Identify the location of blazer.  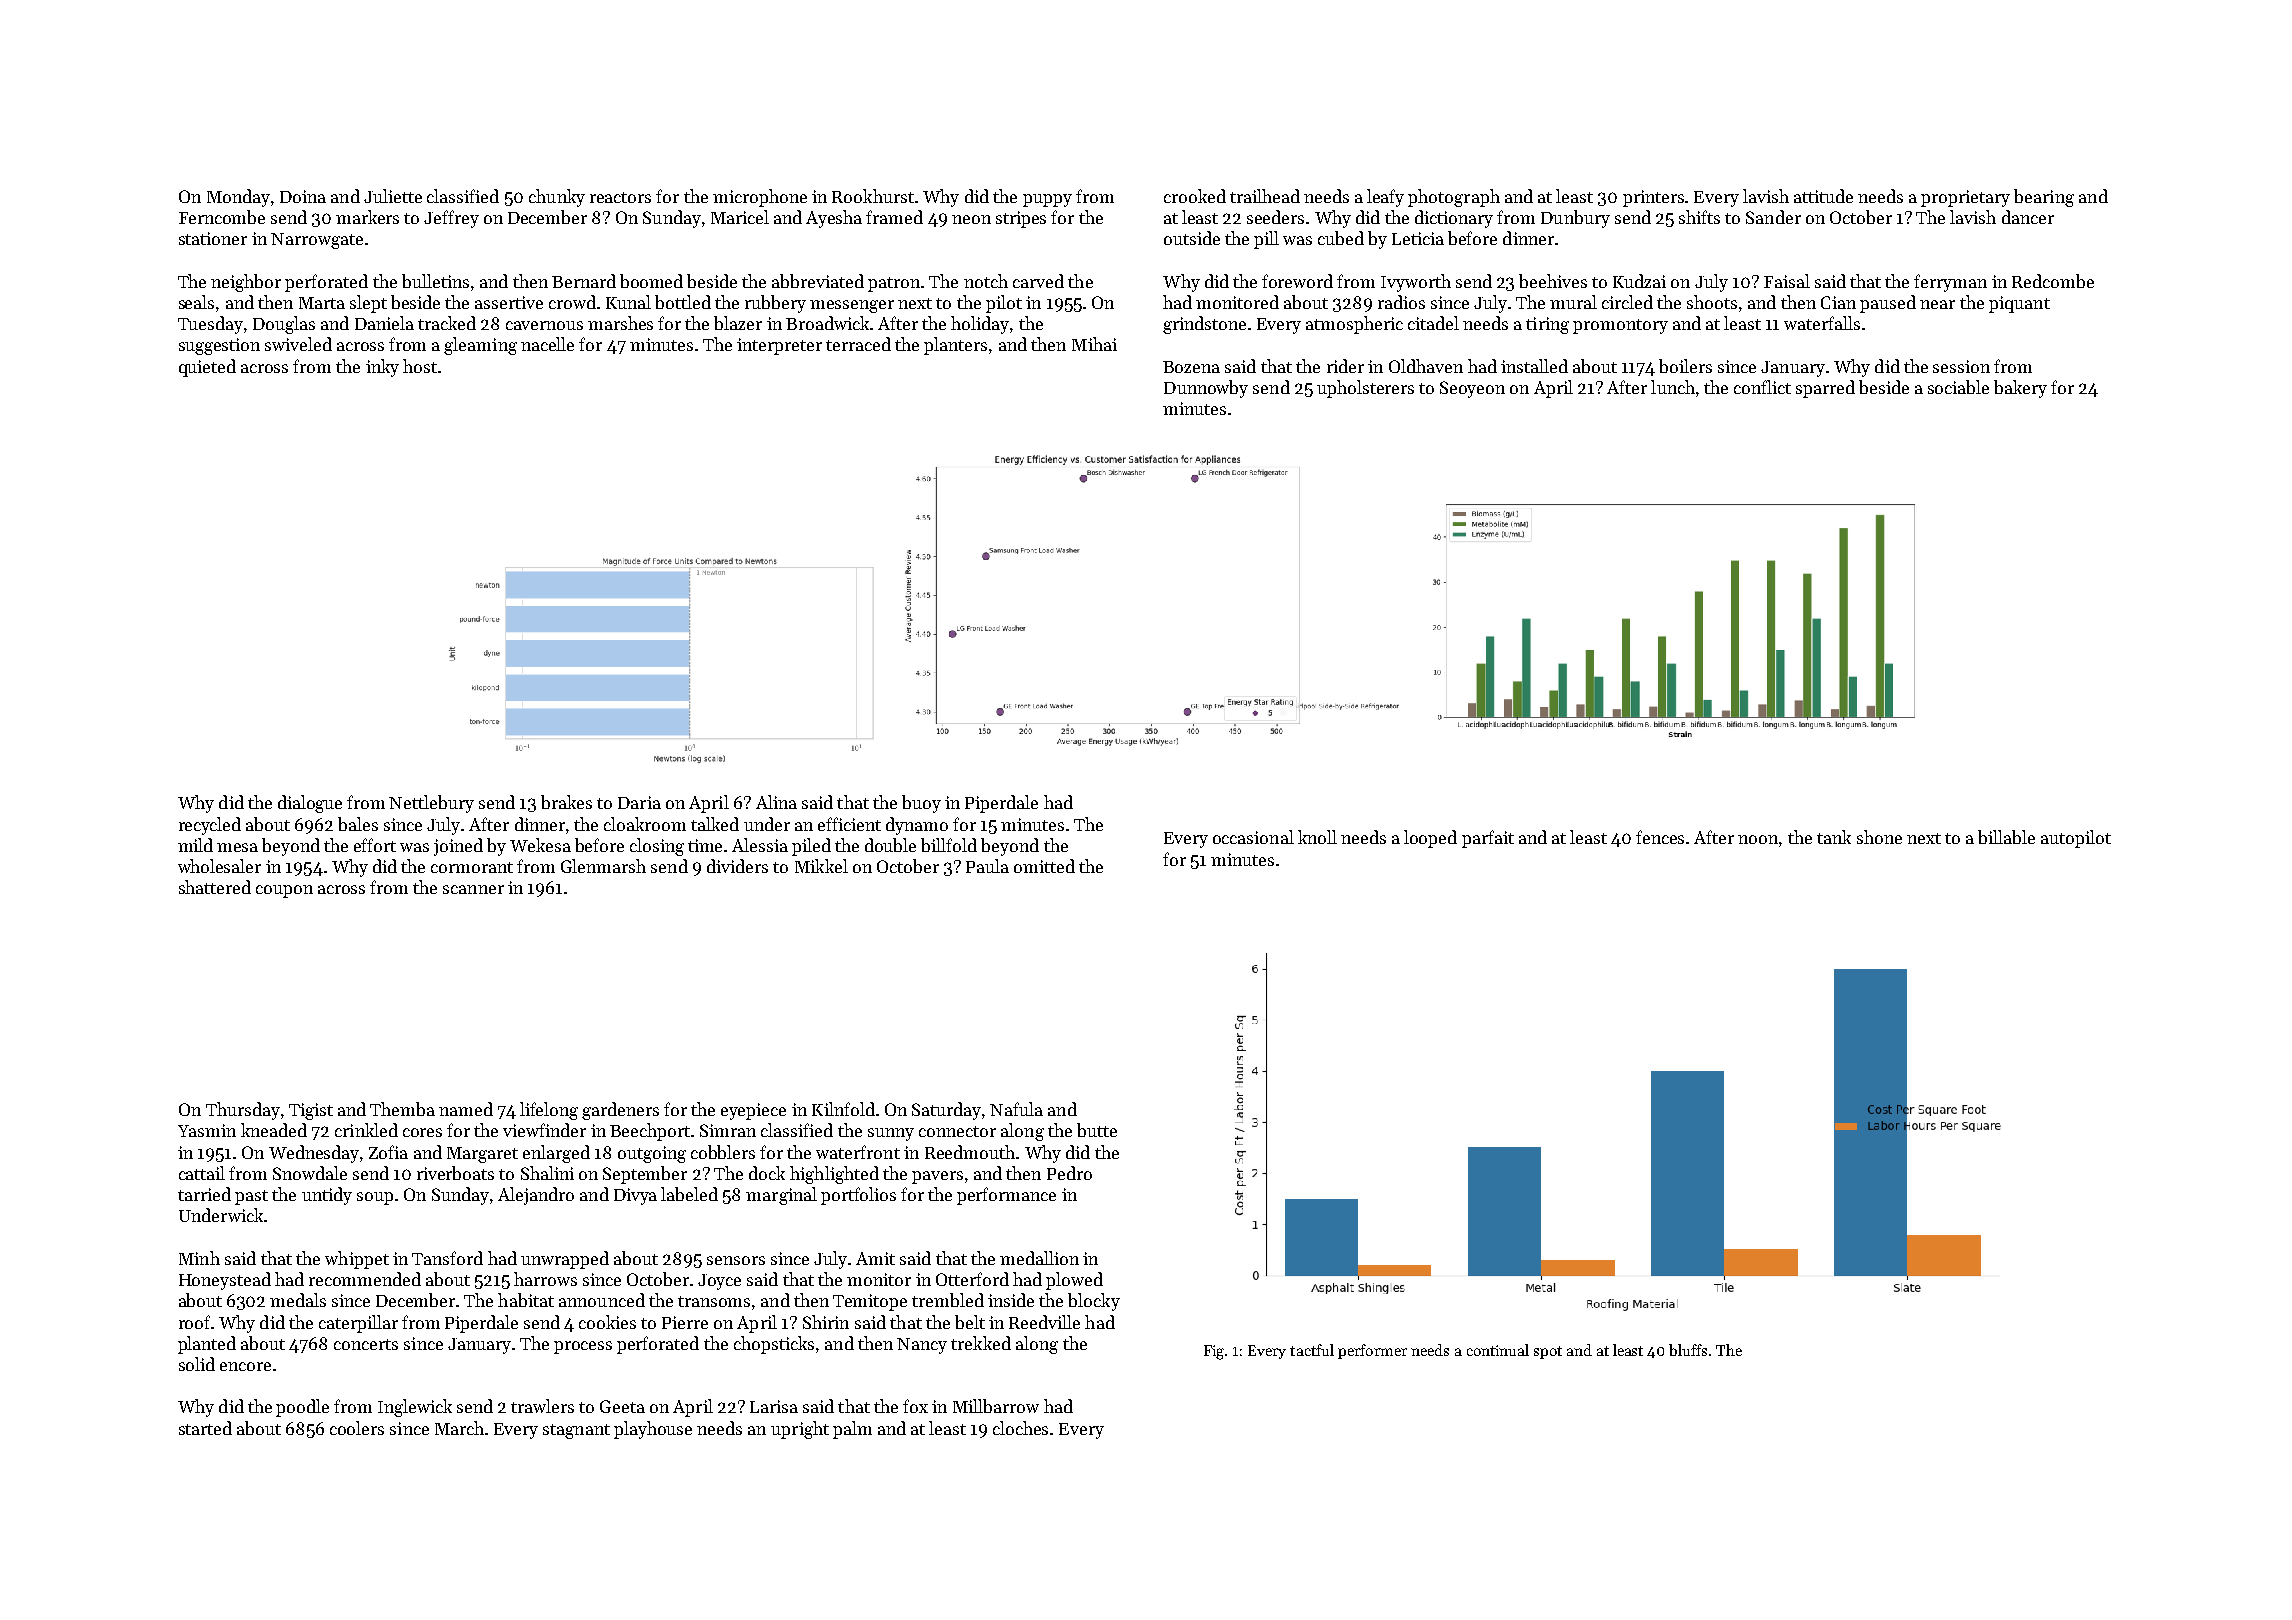
(738, 323).
